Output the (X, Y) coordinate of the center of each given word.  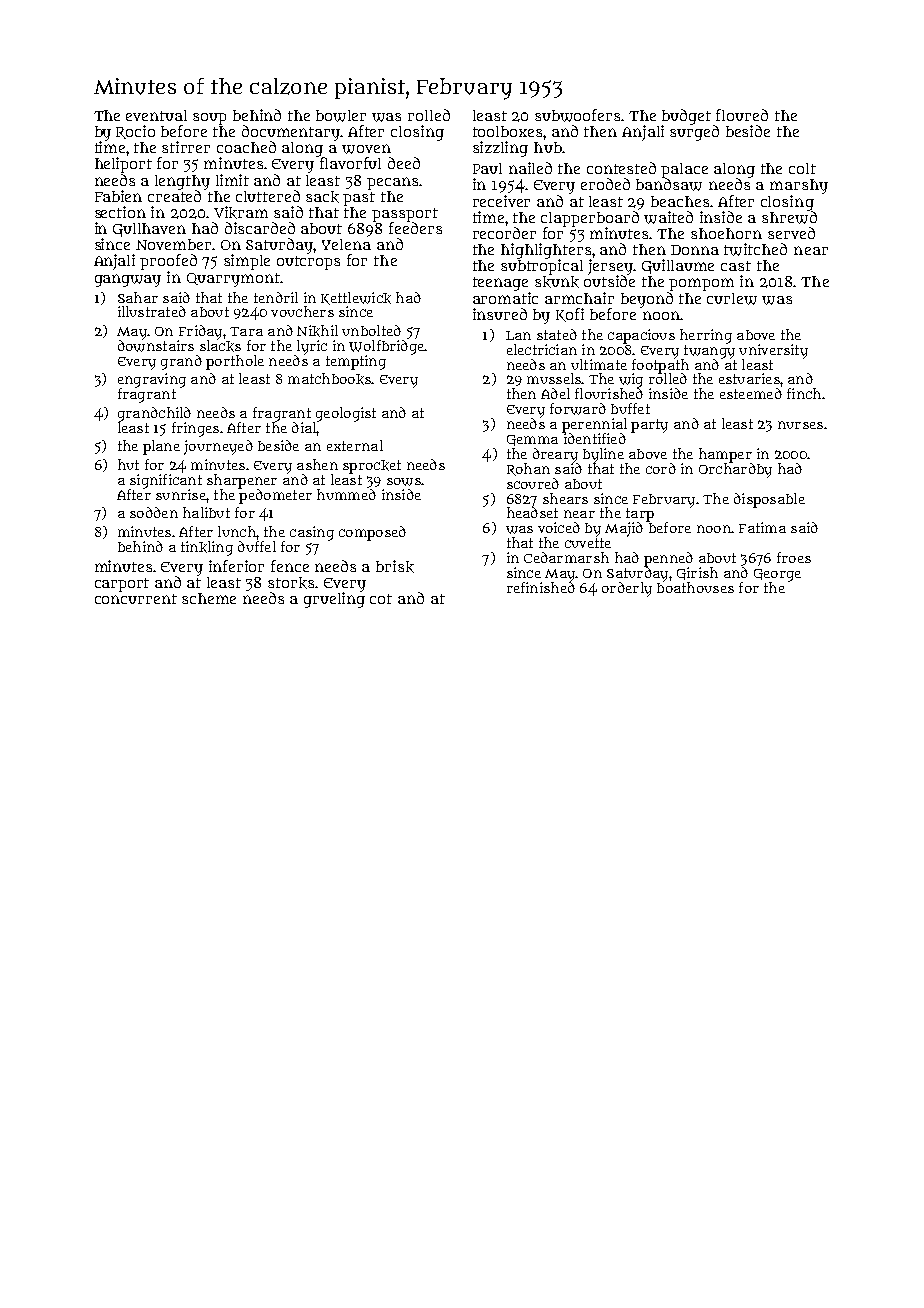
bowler (341, 116)
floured (742, 115)
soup (209, 119)
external (355, 445)
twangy (709, 351)
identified (595, 438)
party (649, 426)
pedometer (275, 496)
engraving (152, 380)
